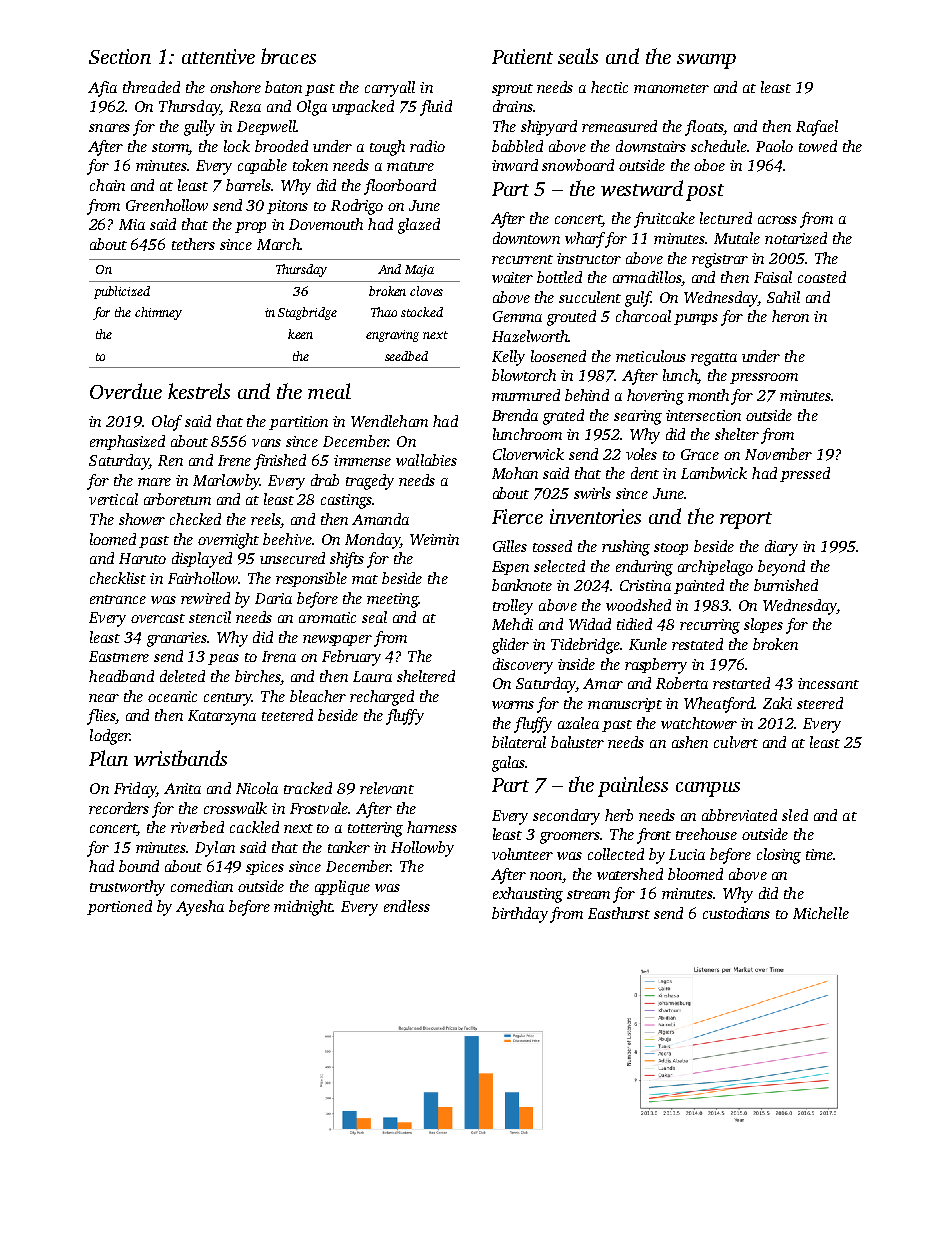  Describe the element at coordinates (522, 259) in the screenshot. I see `recurrent` at that location.
